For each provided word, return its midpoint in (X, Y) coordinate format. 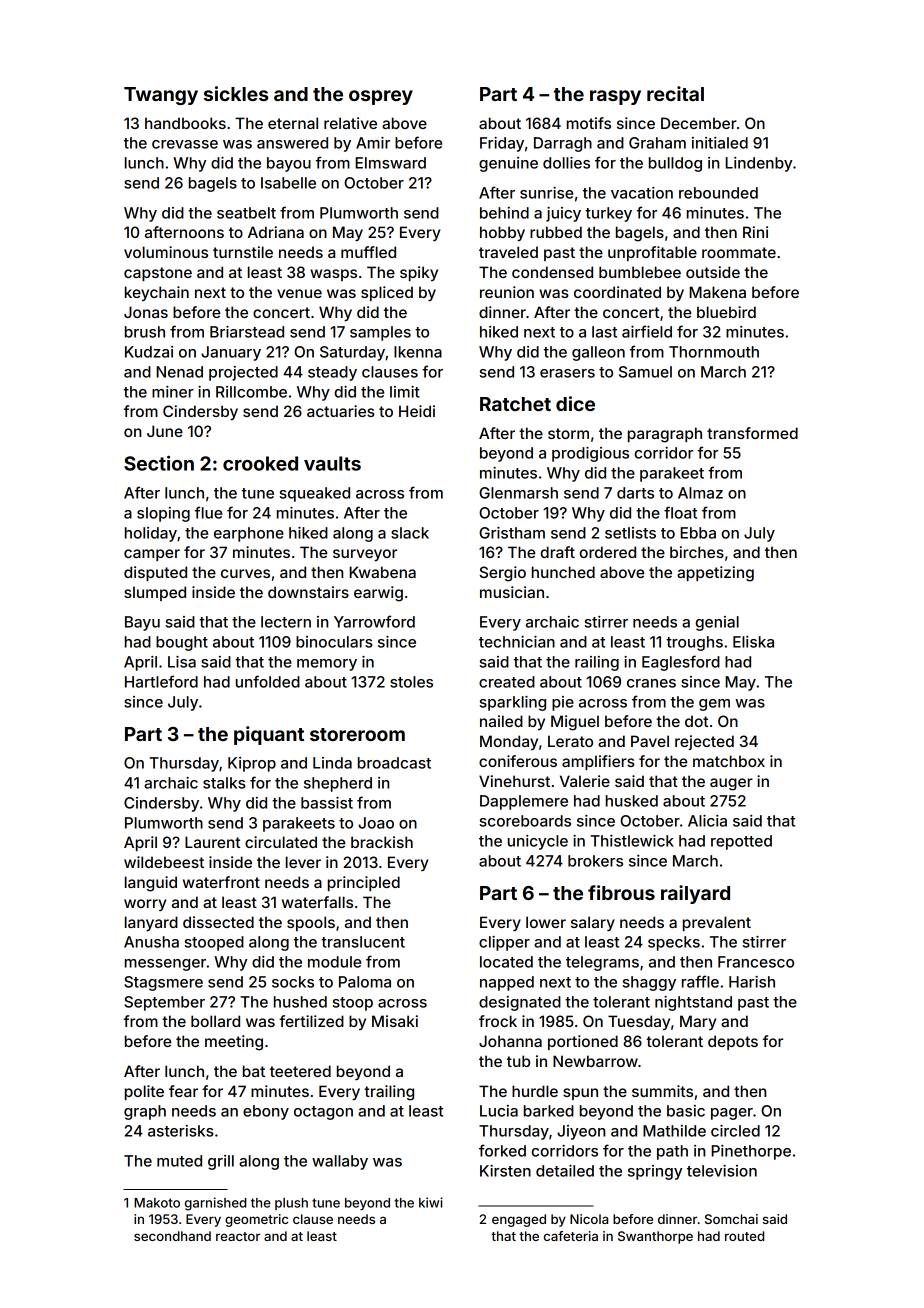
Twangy (161, 96)
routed (744, 1236)
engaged (519, 1220)
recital (675, 93)
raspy (615, 97)
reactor (238, 1236)
